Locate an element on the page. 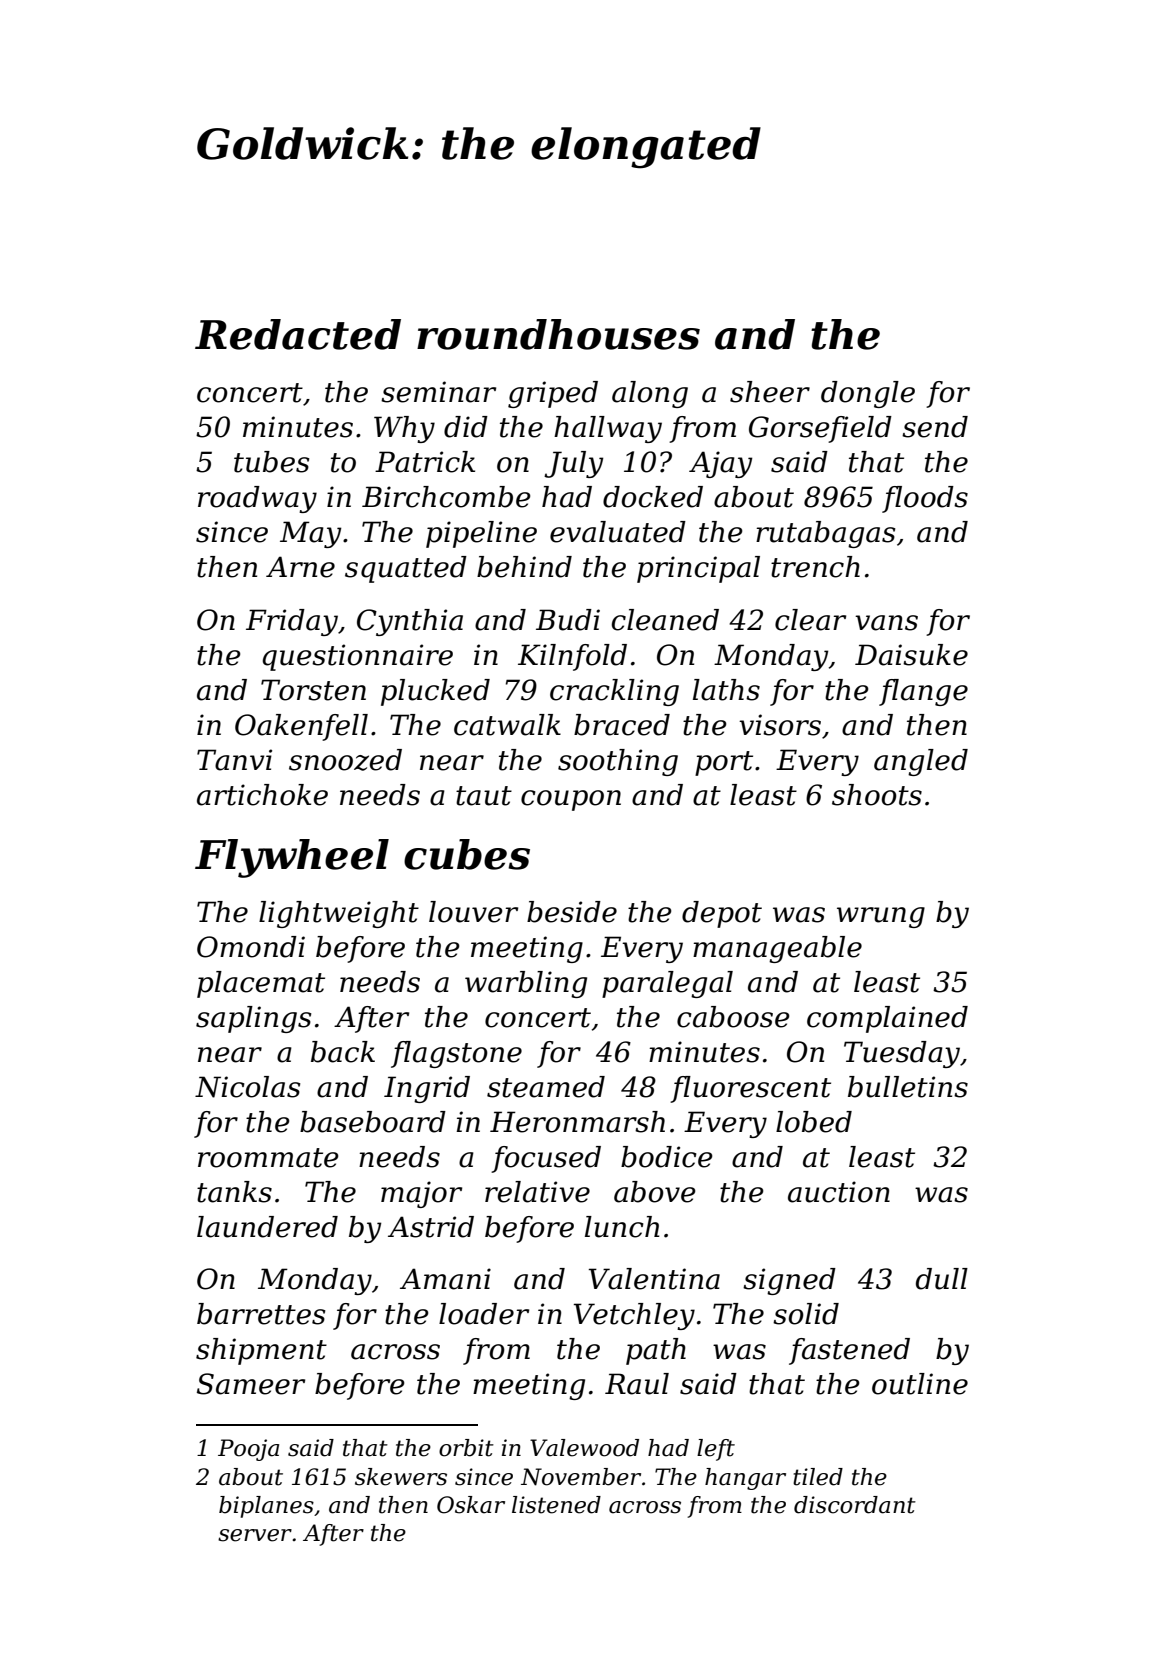 This image has height=1654, width=1165. manageable is located at coordinates (777, 949).
